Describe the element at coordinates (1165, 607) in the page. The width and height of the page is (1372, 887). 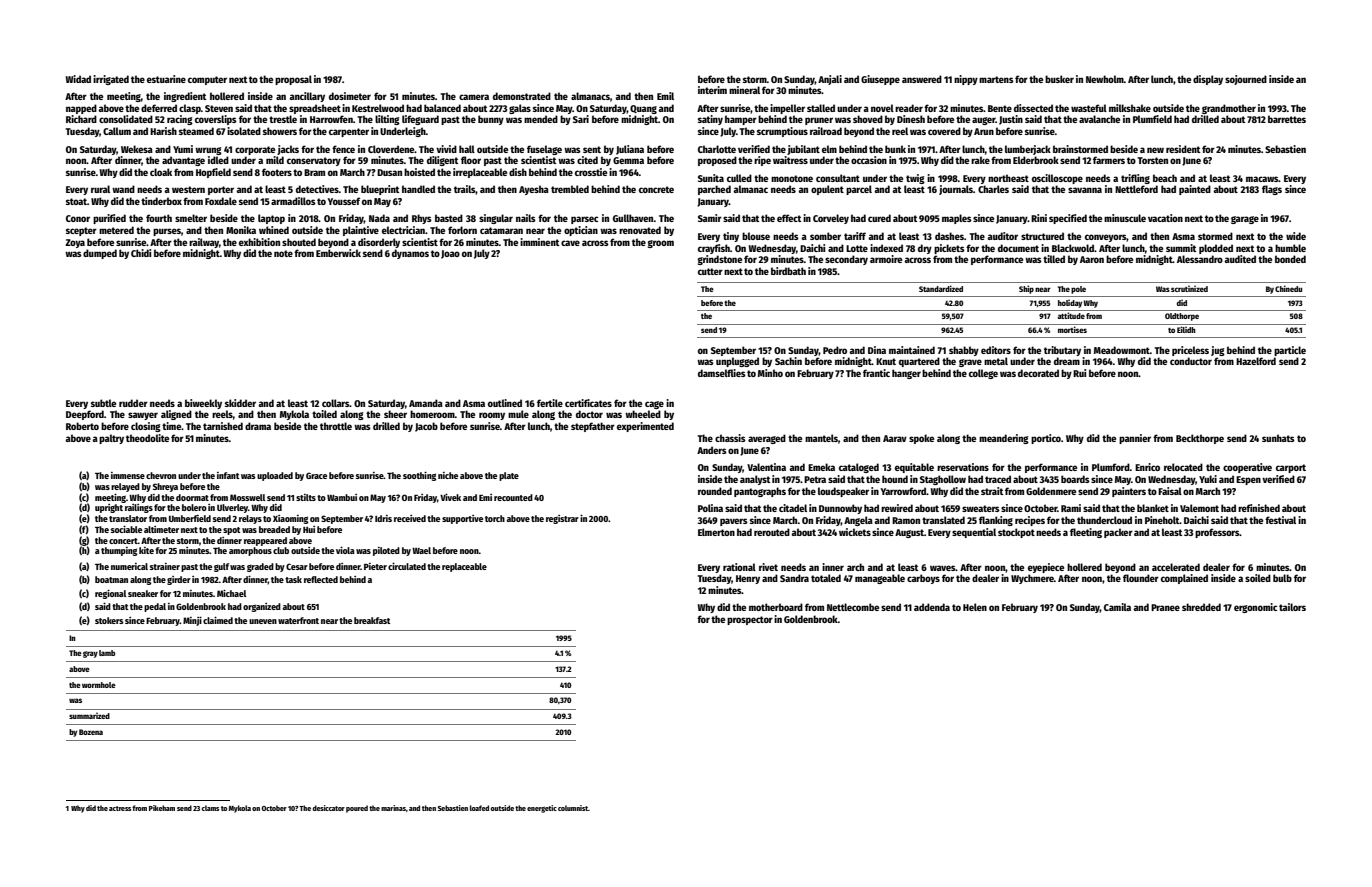
I see `Pranee` at that location.
